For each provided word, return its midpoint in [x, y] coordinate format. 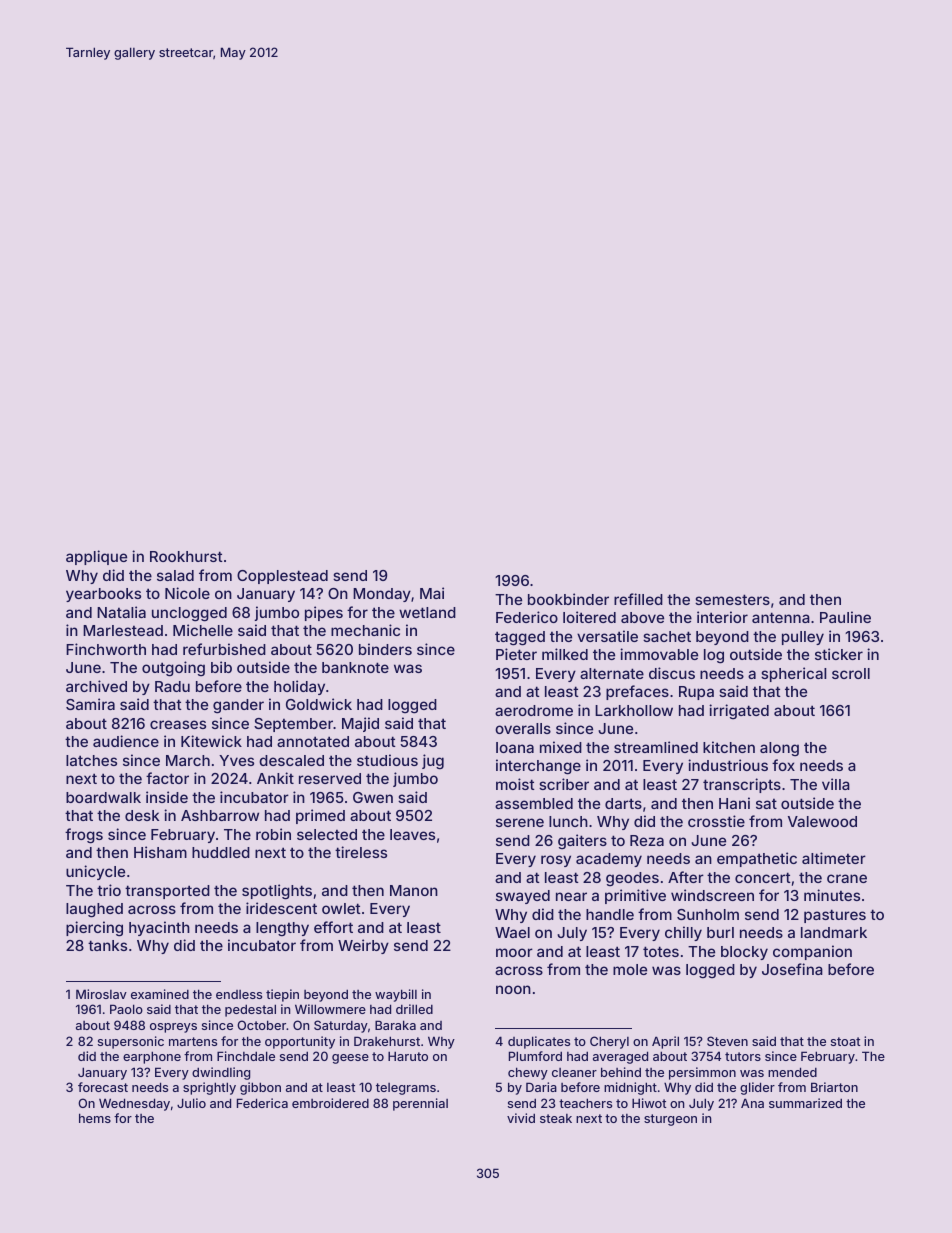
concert [763, 877]
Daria [541, 1087]
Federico [527, 617]
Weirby [363, 946]
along [779, 749]
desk [142, 815]
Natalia [121, 612]
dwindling [221, 1073]
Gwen [373, 797]
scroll [851, 673]
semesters [732, 599]
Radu [172, 686]
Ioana [515, 747]
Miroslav [101, 994]
